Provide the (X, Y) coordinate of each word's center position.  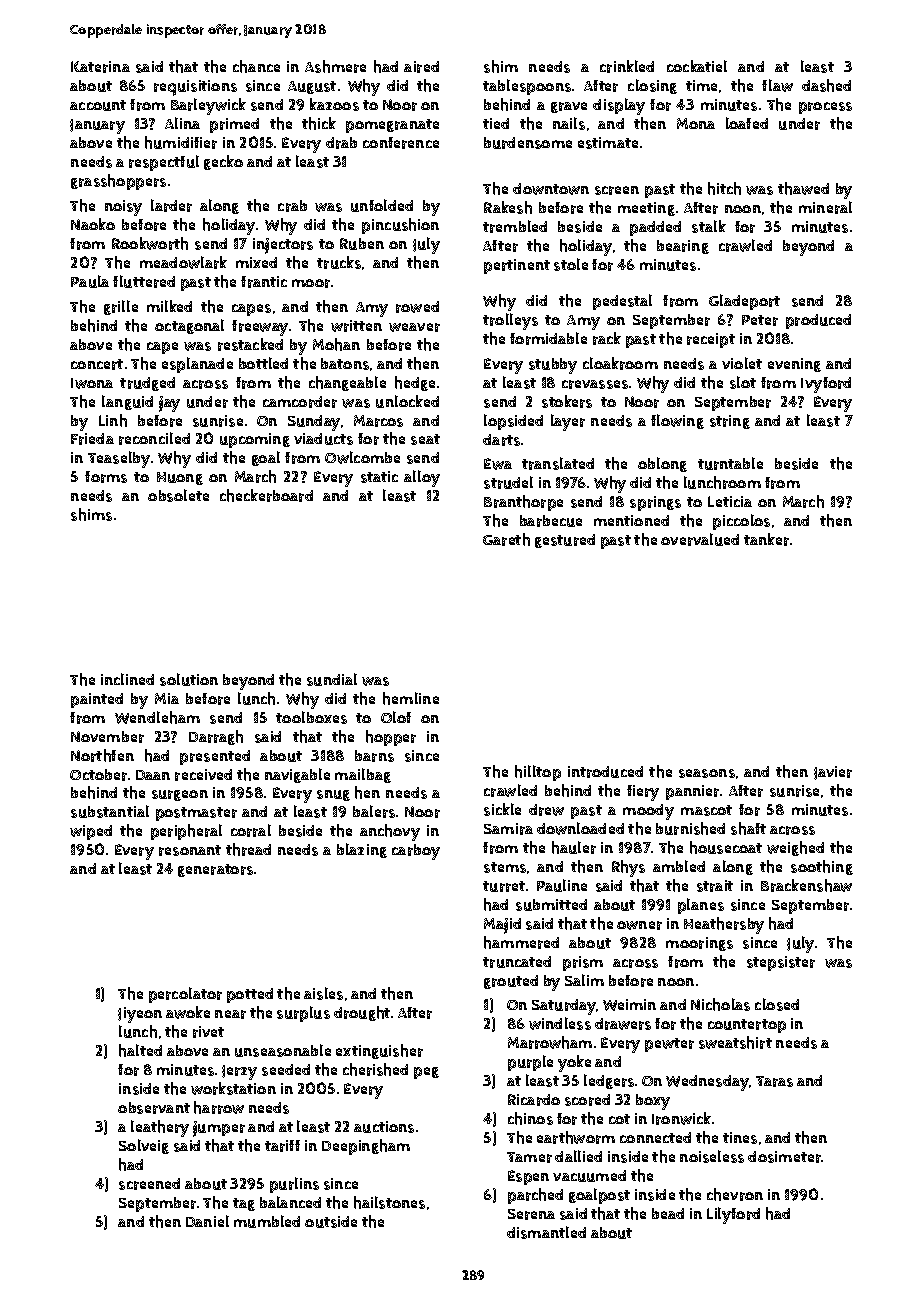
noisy (123, 208)
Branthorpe (523, 503)
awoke (188, 1012)
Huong (180, 478)
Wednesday (707, 1083)
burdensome (528, 143)
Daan (153, 775)
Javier (833, 773)
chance (256, 66)
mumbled (267, 1221)
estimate (608, 143)
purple (530, 1063)
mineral (825, 207)
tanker (766, 539)
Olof (396, 717)
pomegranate (392, 126)
